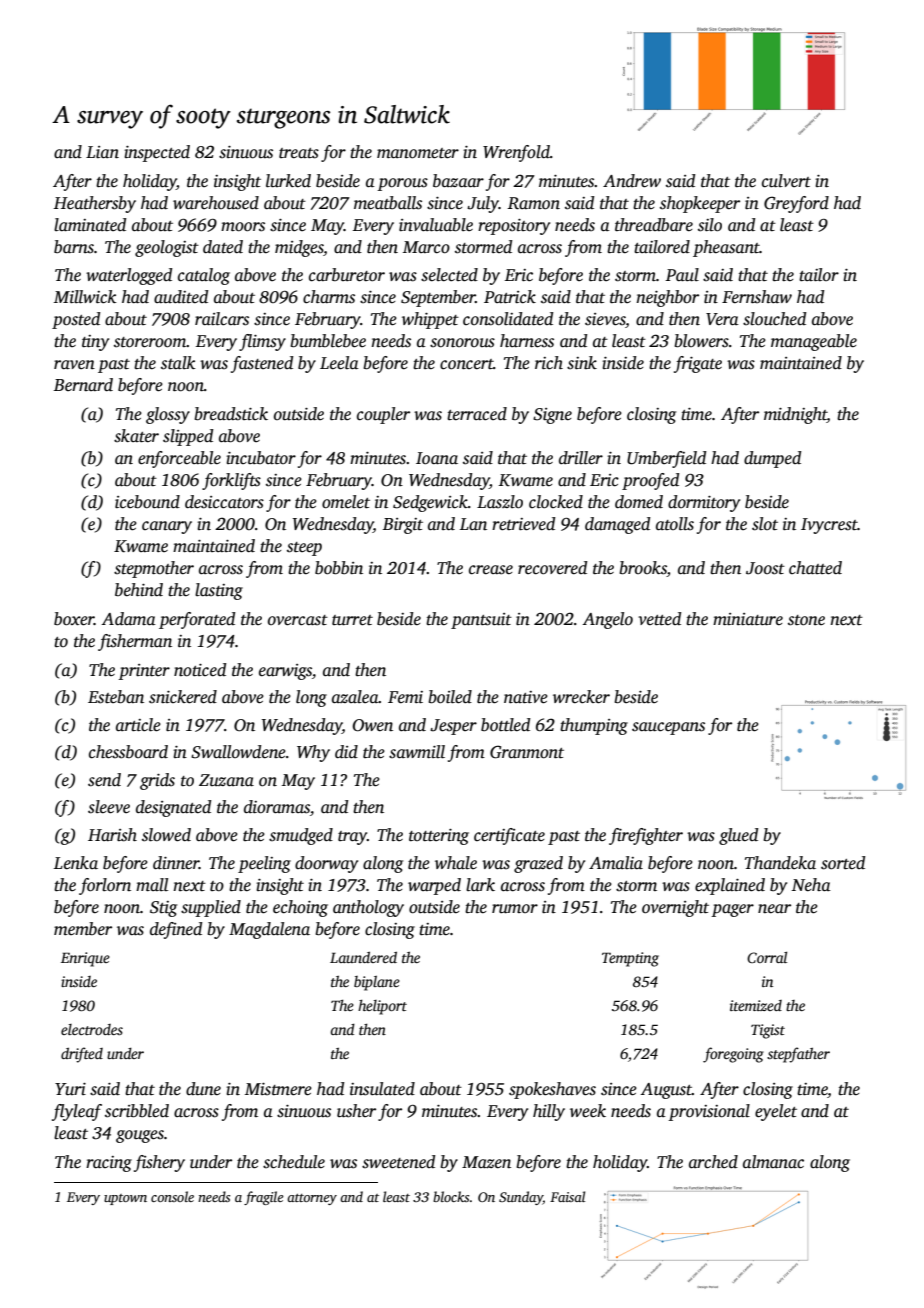  I want to click on Birgit, so click(403, 526).
